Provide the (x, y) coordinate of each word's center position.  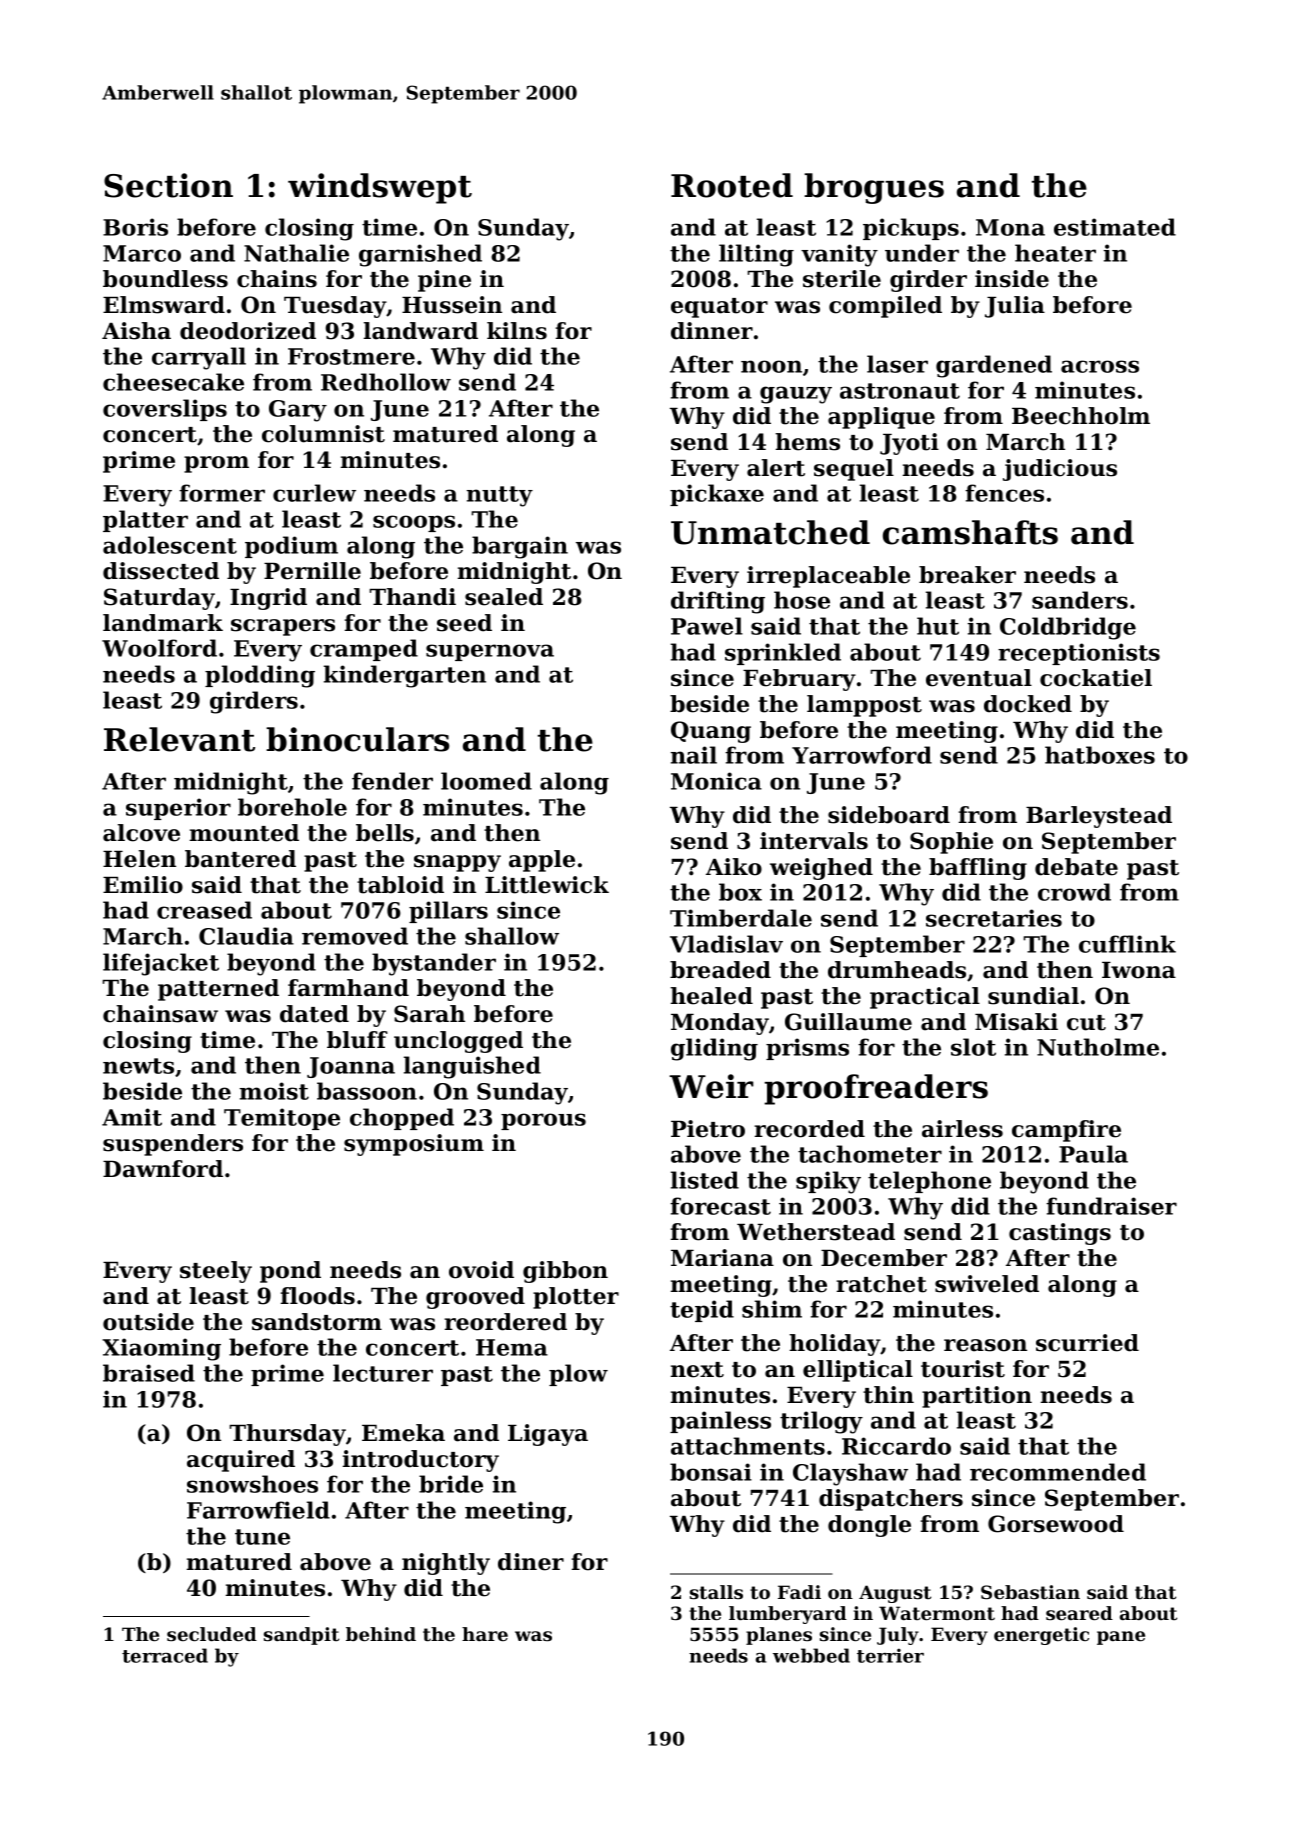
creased (204, 910)
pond (290, 1272)
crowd (1074, 892)
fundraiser (1111, 1206)
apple (542, 861)
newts (138, 1066)
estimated (1115, 227)
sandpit (301, 1636)
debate (1076, 867)
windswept (380, 188)
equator (719, 308)
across (1100, 366)
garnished (420, 255)
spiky (828, 1182)
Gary (298, 411)
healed (711, 996)
